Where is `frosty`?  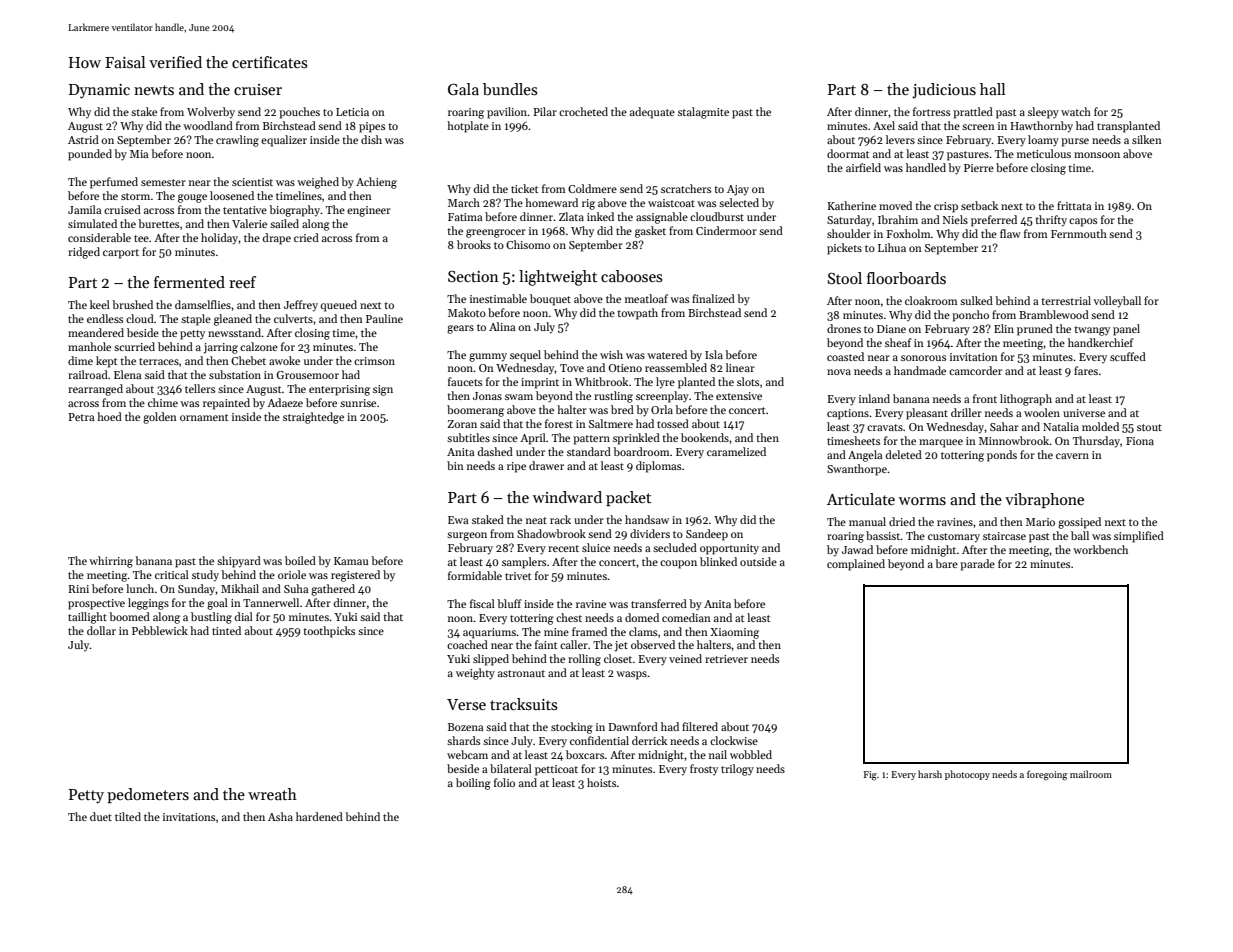 frosty is located at coordinates (704, 769).
